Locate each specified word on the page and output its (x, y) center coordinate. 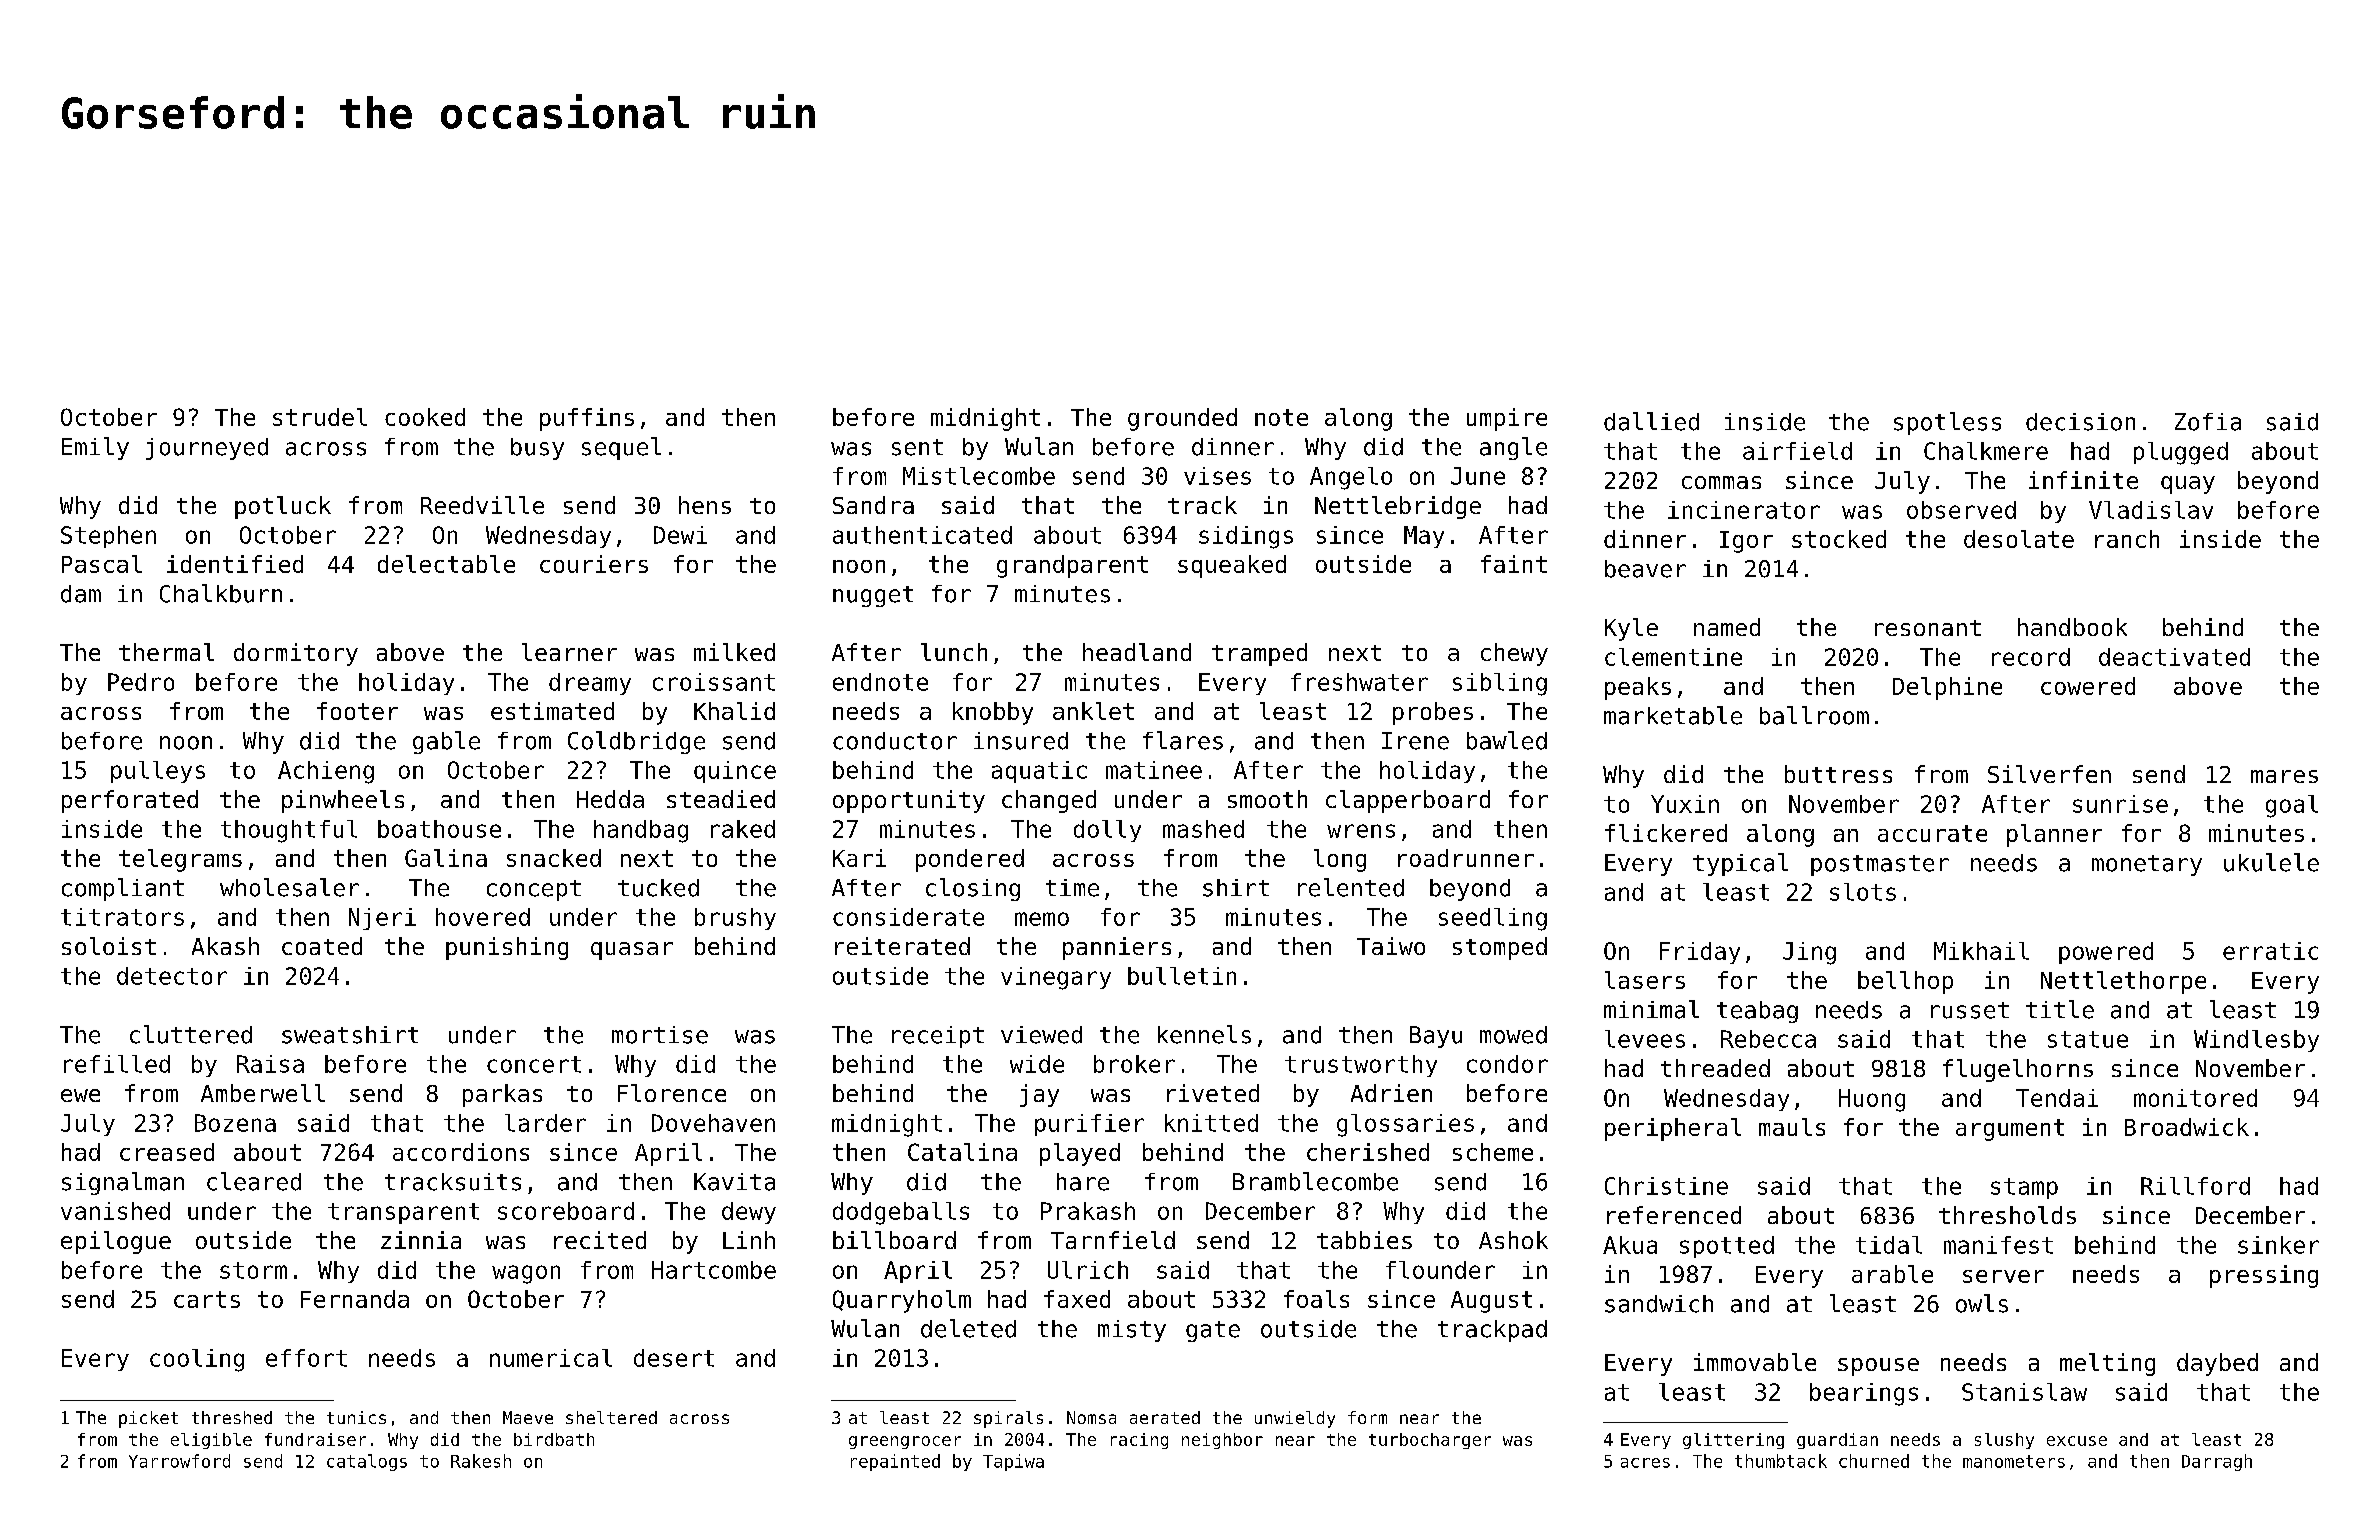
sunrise (2120, 804)
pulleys (158, 772)
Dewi (680, 535)
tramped (1259, 654)
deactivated (2174, 657)
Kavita (734, 1182)
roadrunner (1466, 858)
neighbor (1222, 1441)
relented (1351, 887)
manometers (2014, 1461)
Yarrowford (179, 1461)
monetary (2147, 865)
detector (172, 976)
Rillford (2195, 1186)
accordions (461, 1152)
